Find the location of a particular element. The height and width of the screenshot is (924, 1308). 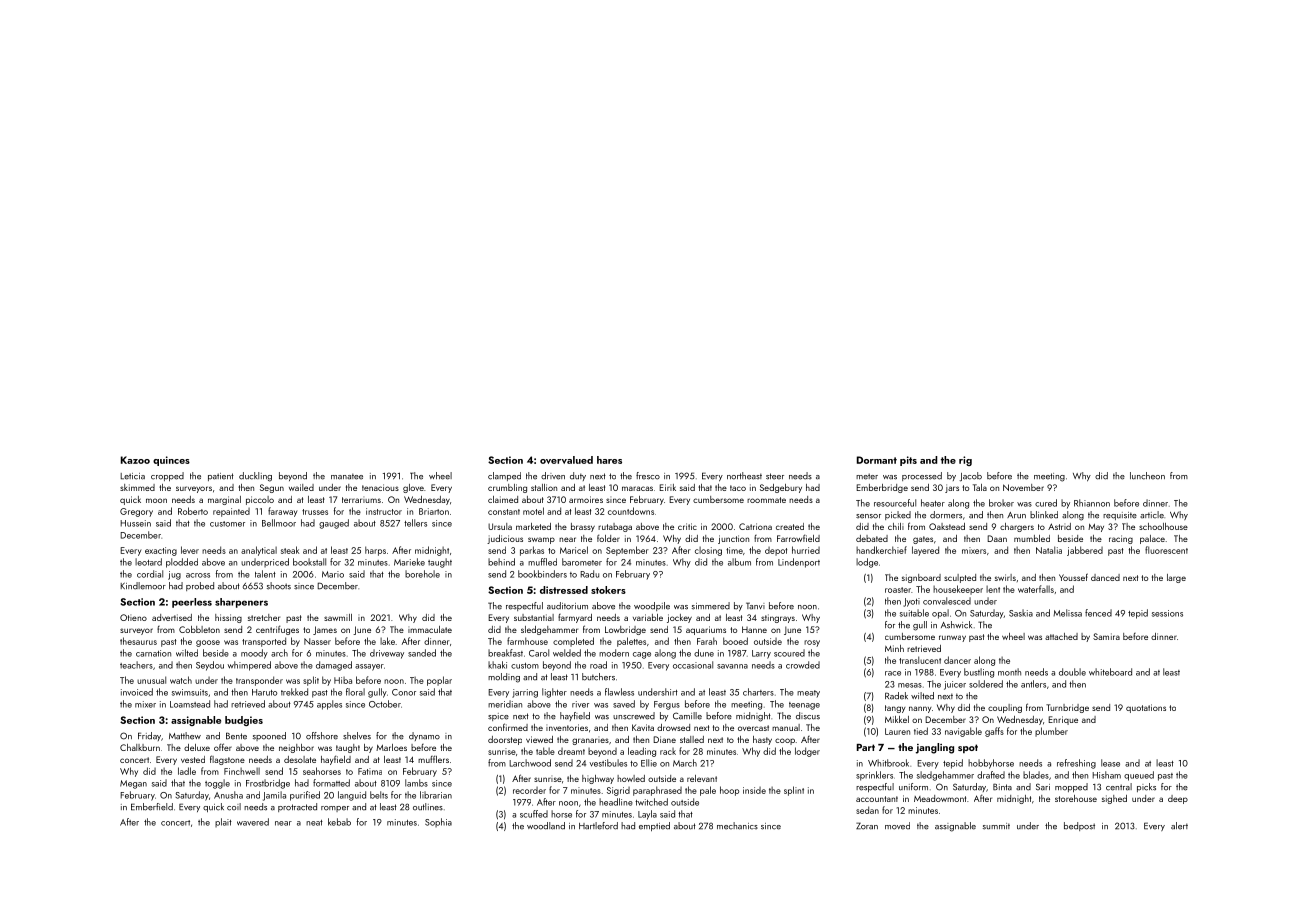

wavered is located at coordinates (253, 822).
